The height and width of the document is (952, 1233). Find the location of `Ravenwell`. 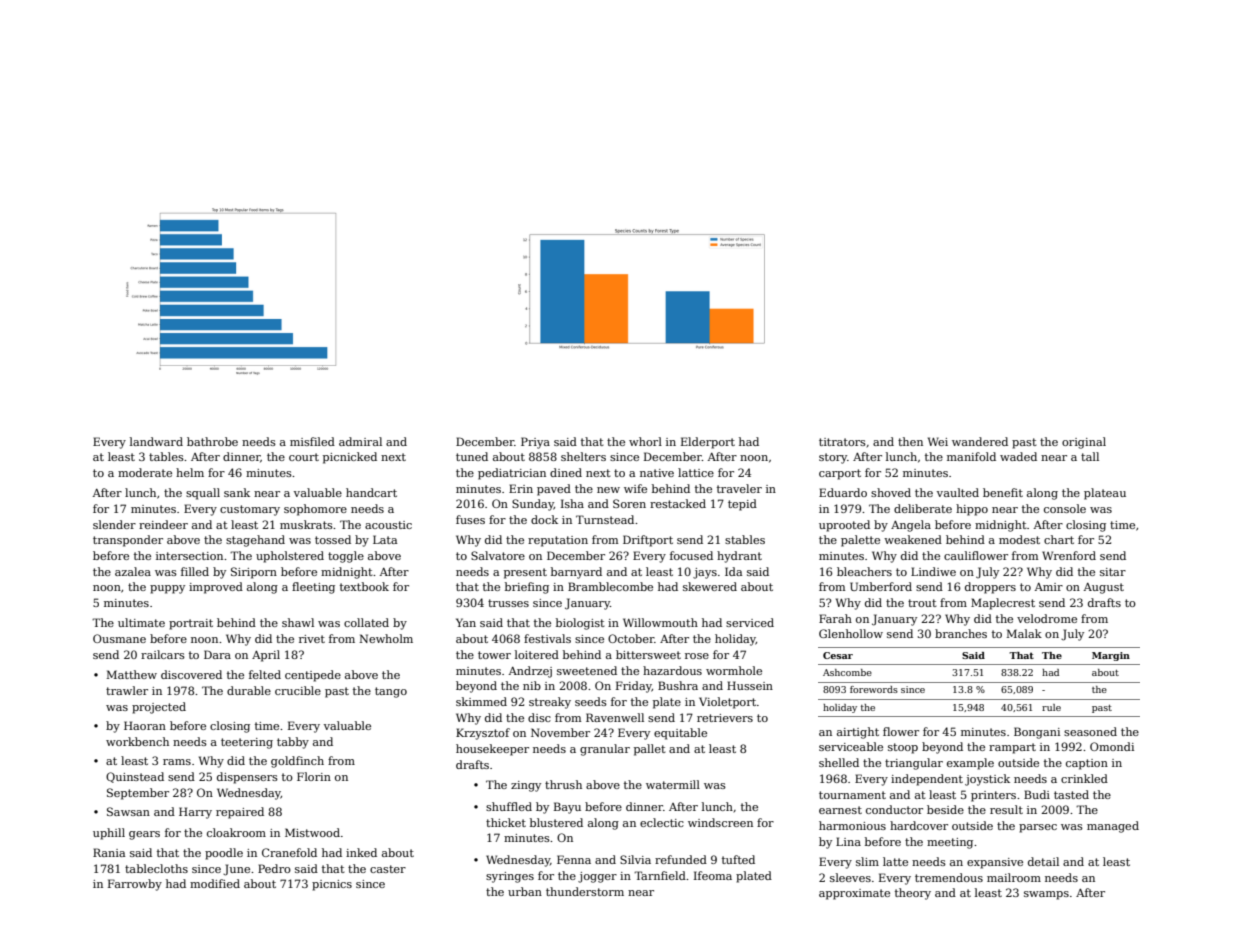

Ravenwell is located at coordinates (615, 717).
